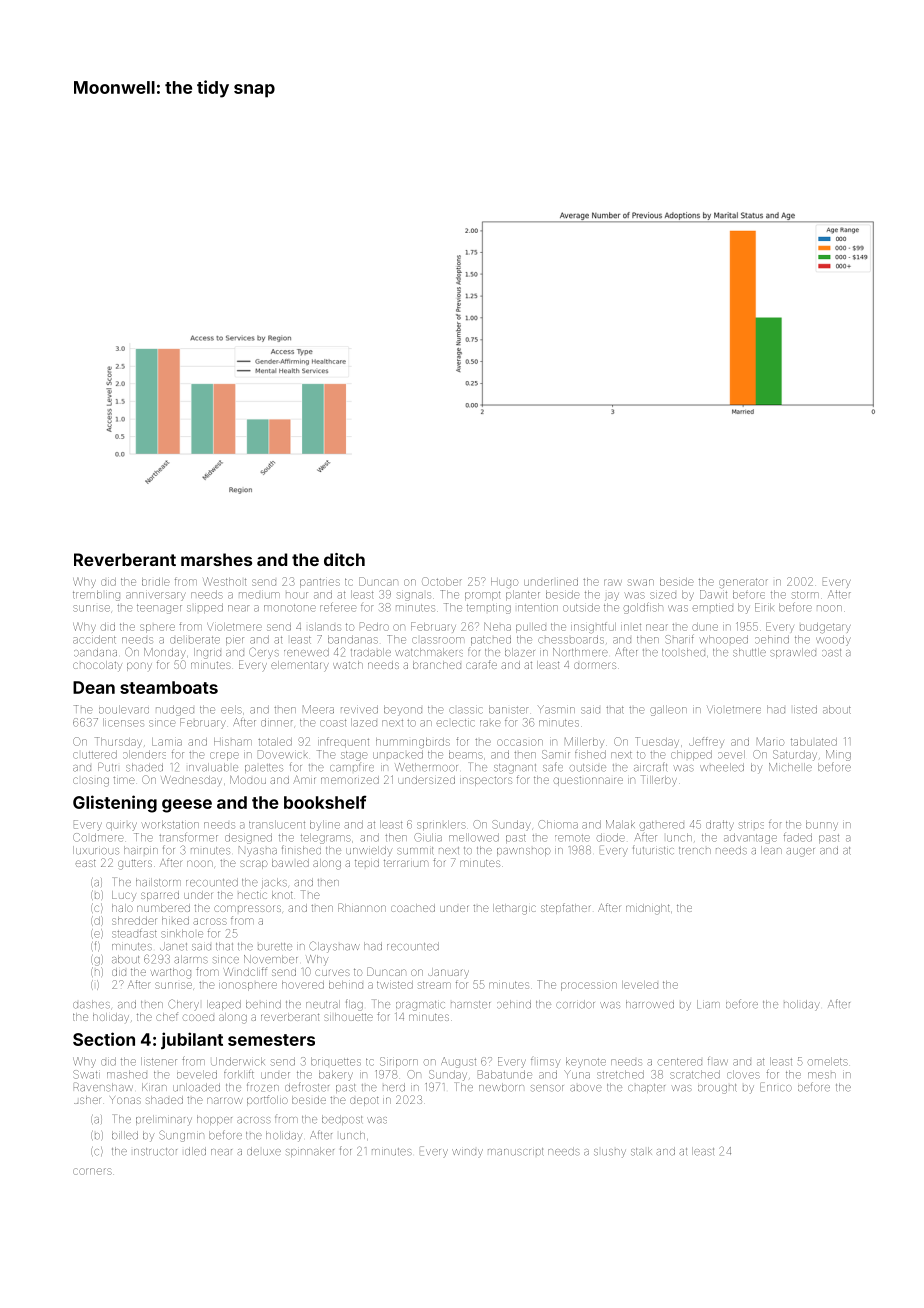  Describe the element at coordinates (743, 583) in the screenshot. I see `generator` at that location.
